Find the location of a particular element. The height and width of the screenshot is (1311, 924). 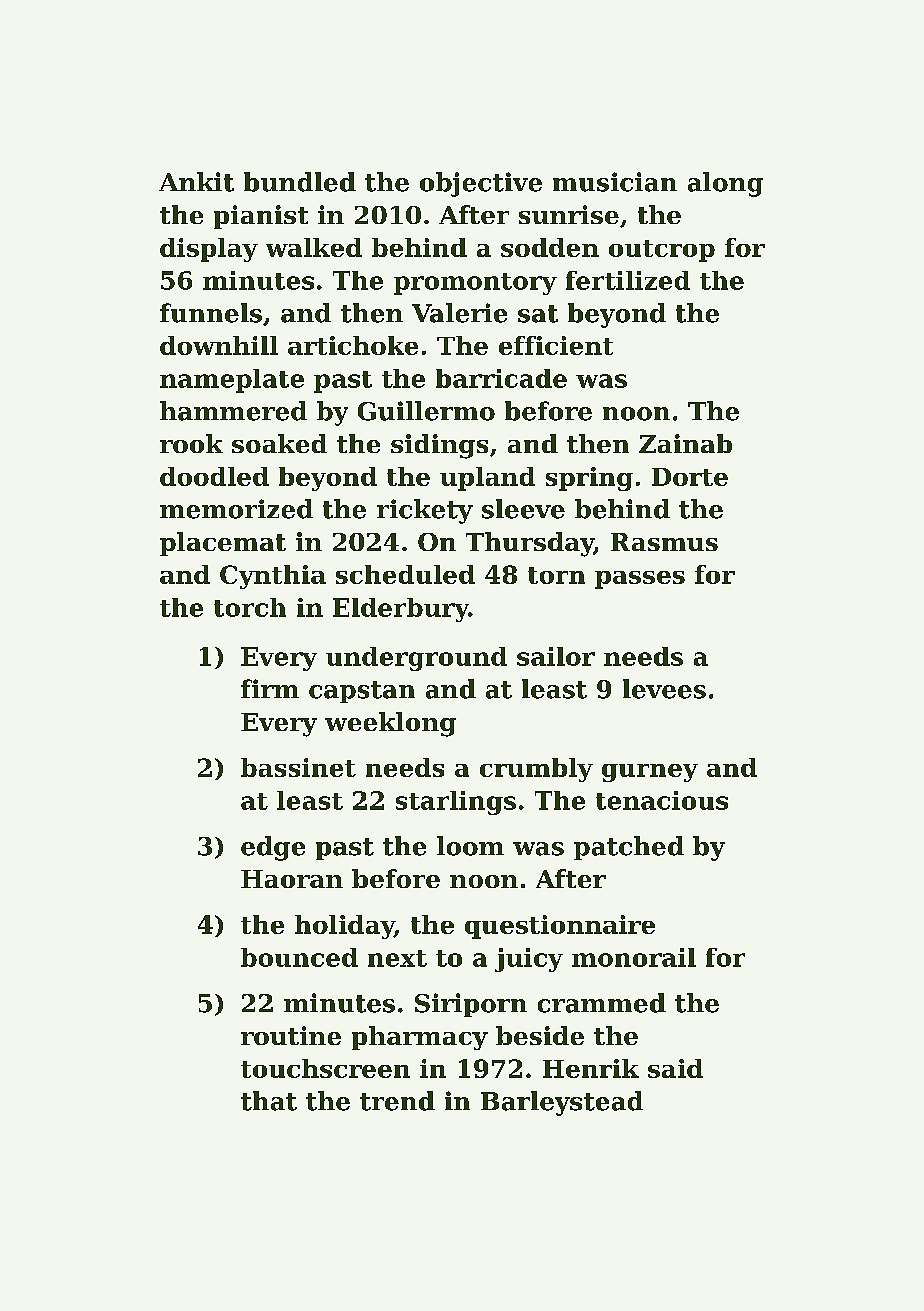

Ankit is located at coordinates (196, 182).
